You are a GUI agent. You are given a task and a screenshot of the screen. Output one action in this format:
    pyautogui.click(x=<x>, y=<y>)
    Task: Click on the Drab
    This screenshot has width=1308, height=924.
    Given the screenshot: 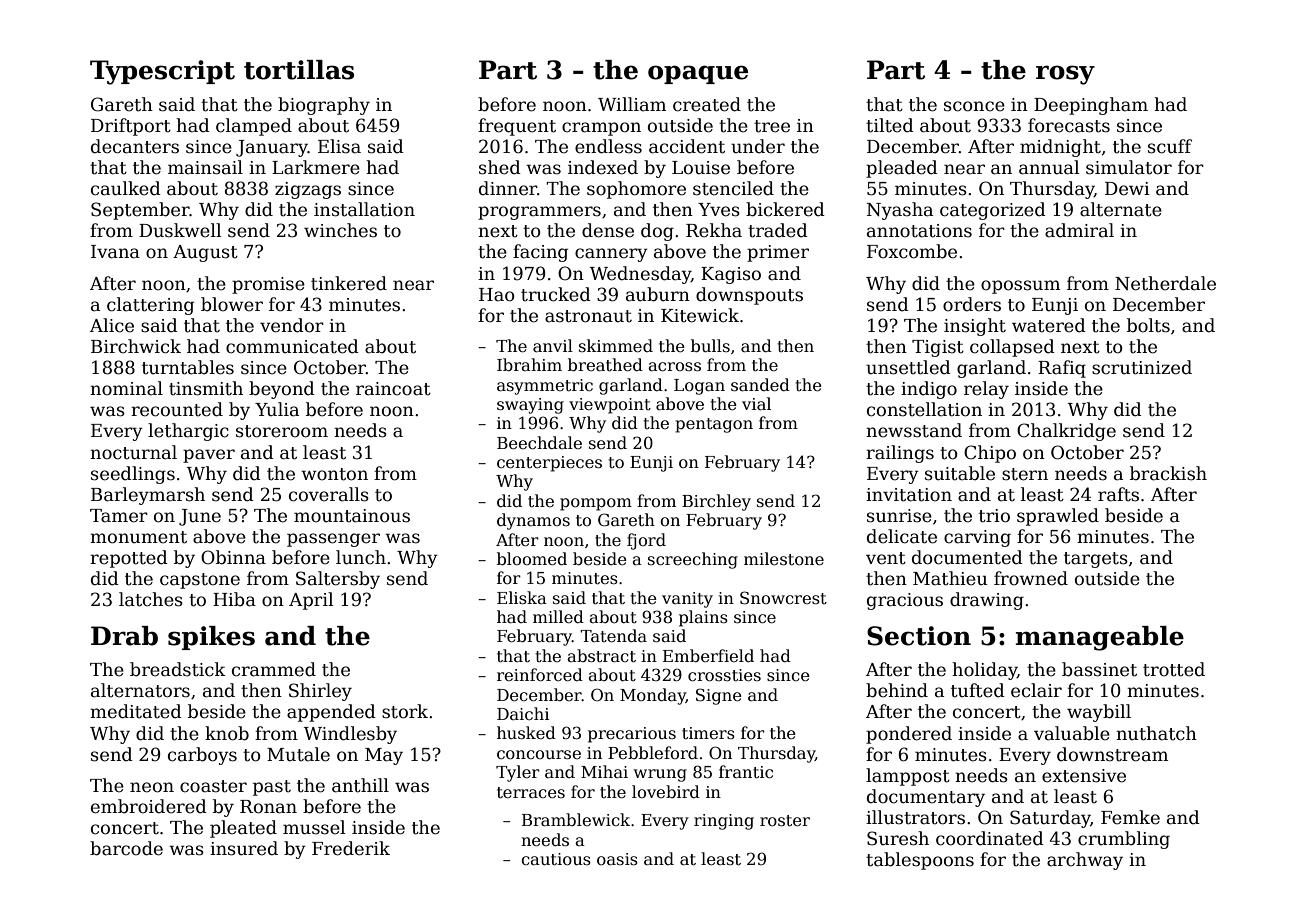 What is the action you would take?
    pyautogui.click(x=124, y=636)
